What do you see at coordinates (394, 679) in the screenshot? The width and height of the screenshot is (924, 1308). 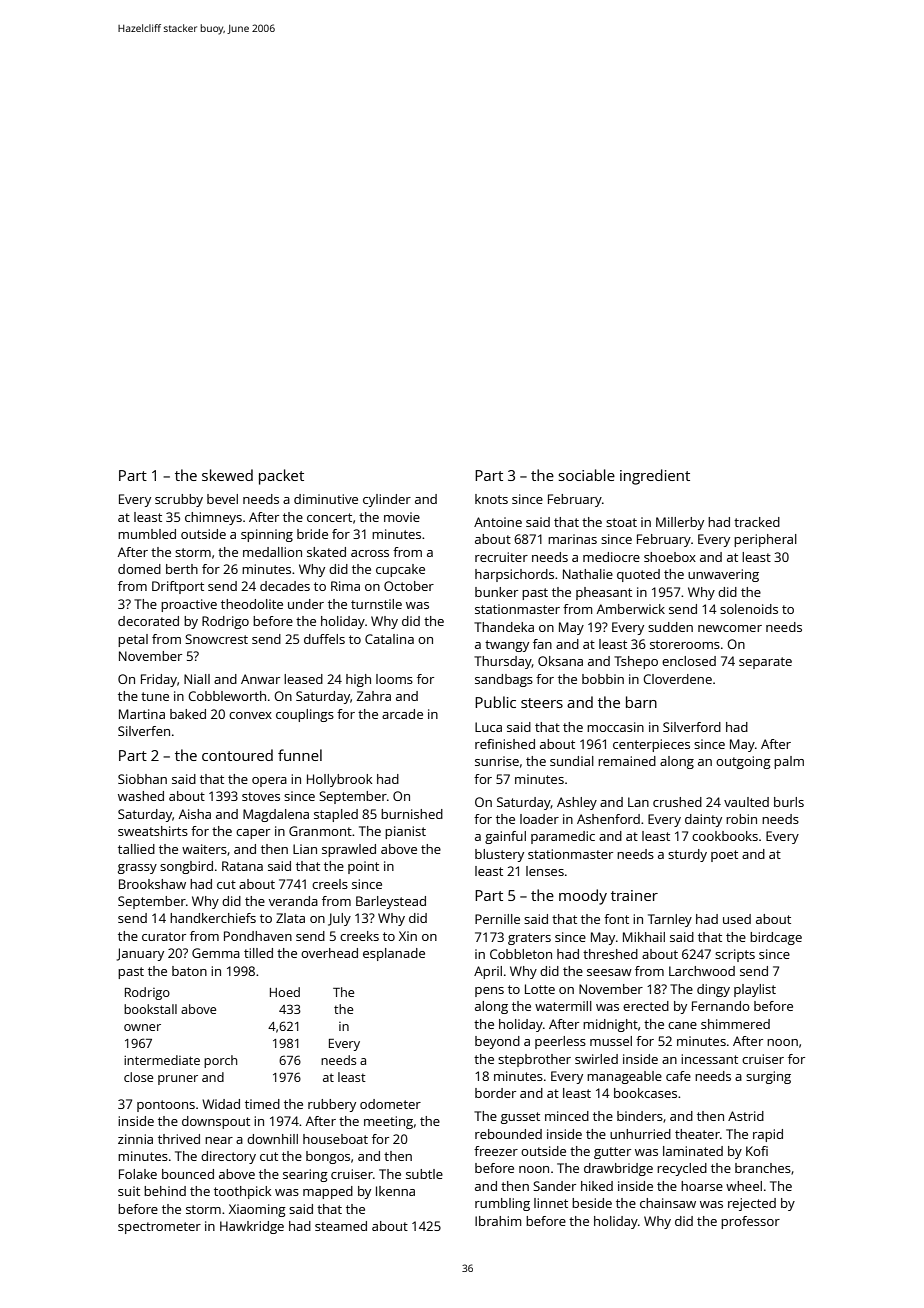 I see `looms` at bounding box center [394, 679].
